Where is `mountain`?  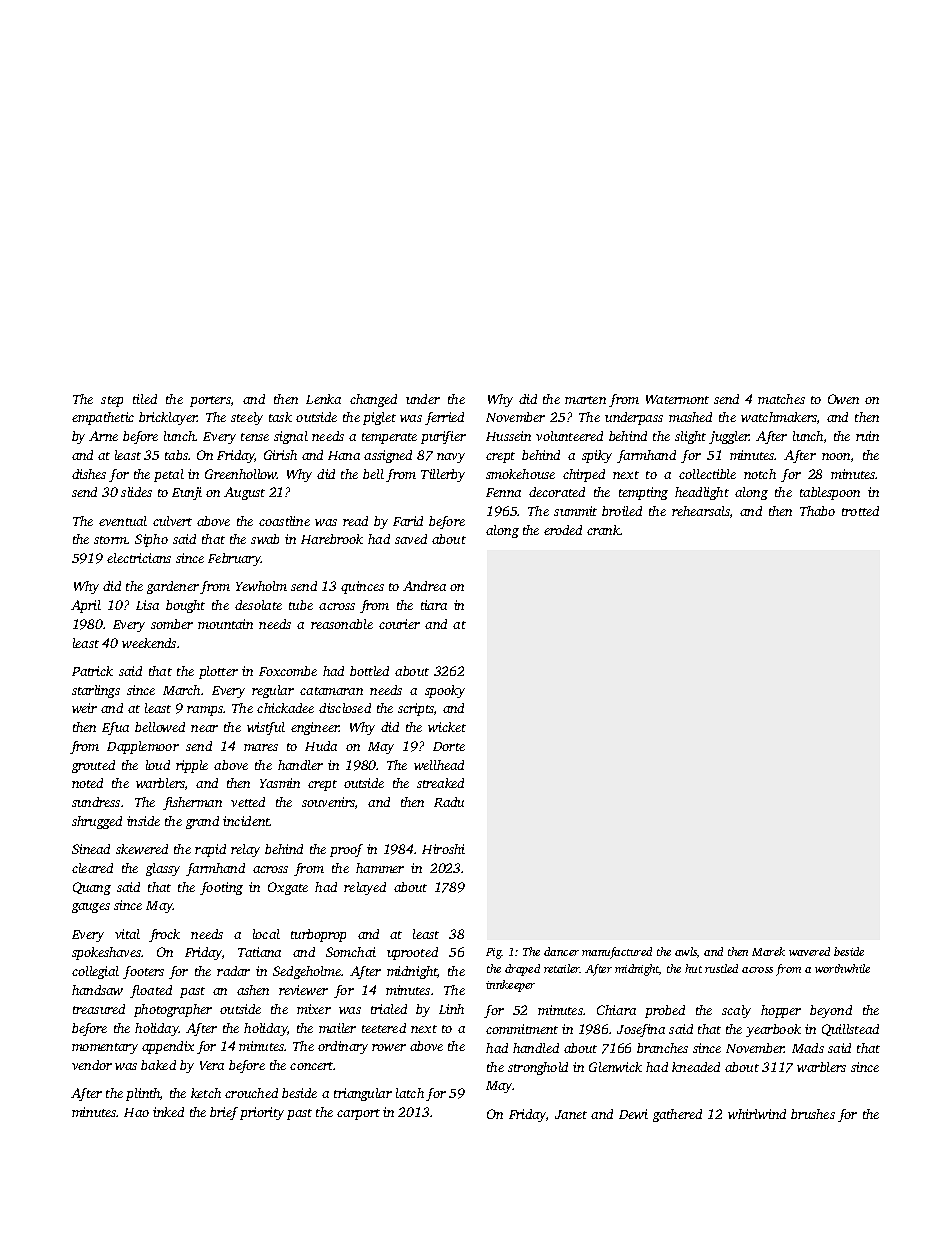 mountain is located at coordinates (225, 624).
